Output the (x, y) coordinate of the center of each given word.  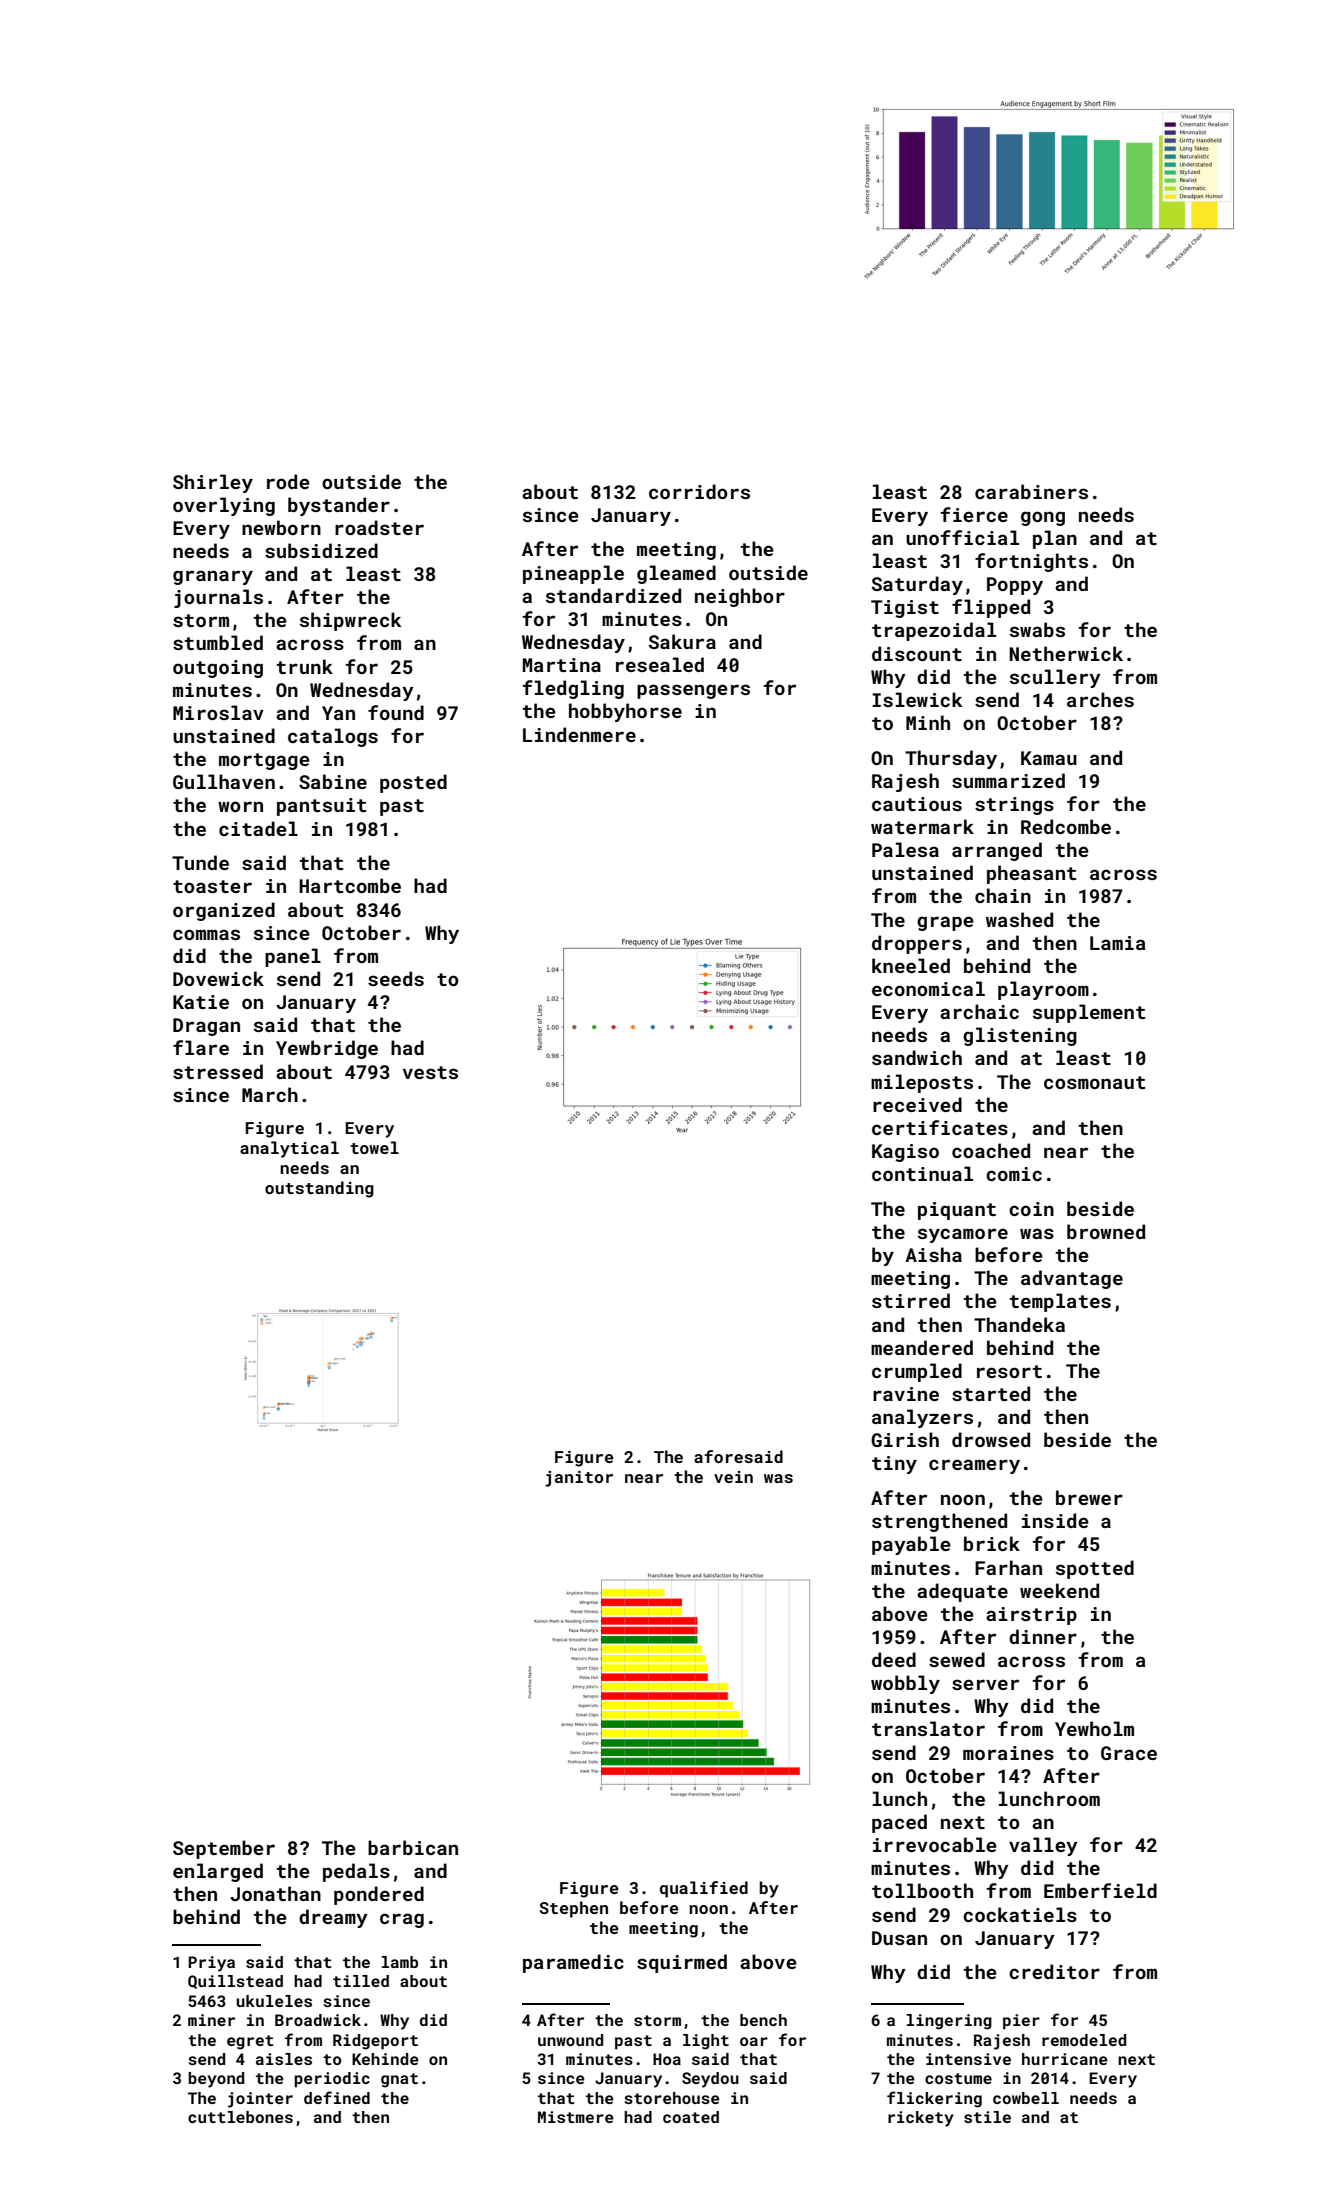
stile (987, 2117)
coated (691, 2117)
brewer (1089, 1497)
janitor (579, 1479)
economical (928, 988)
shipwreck (351, 621)
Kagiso (905, 1153)
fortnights (1031, 562)
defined (337, 2097)
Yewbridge (327, 1049)
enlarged (218, 1872)
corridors (699, 491)
